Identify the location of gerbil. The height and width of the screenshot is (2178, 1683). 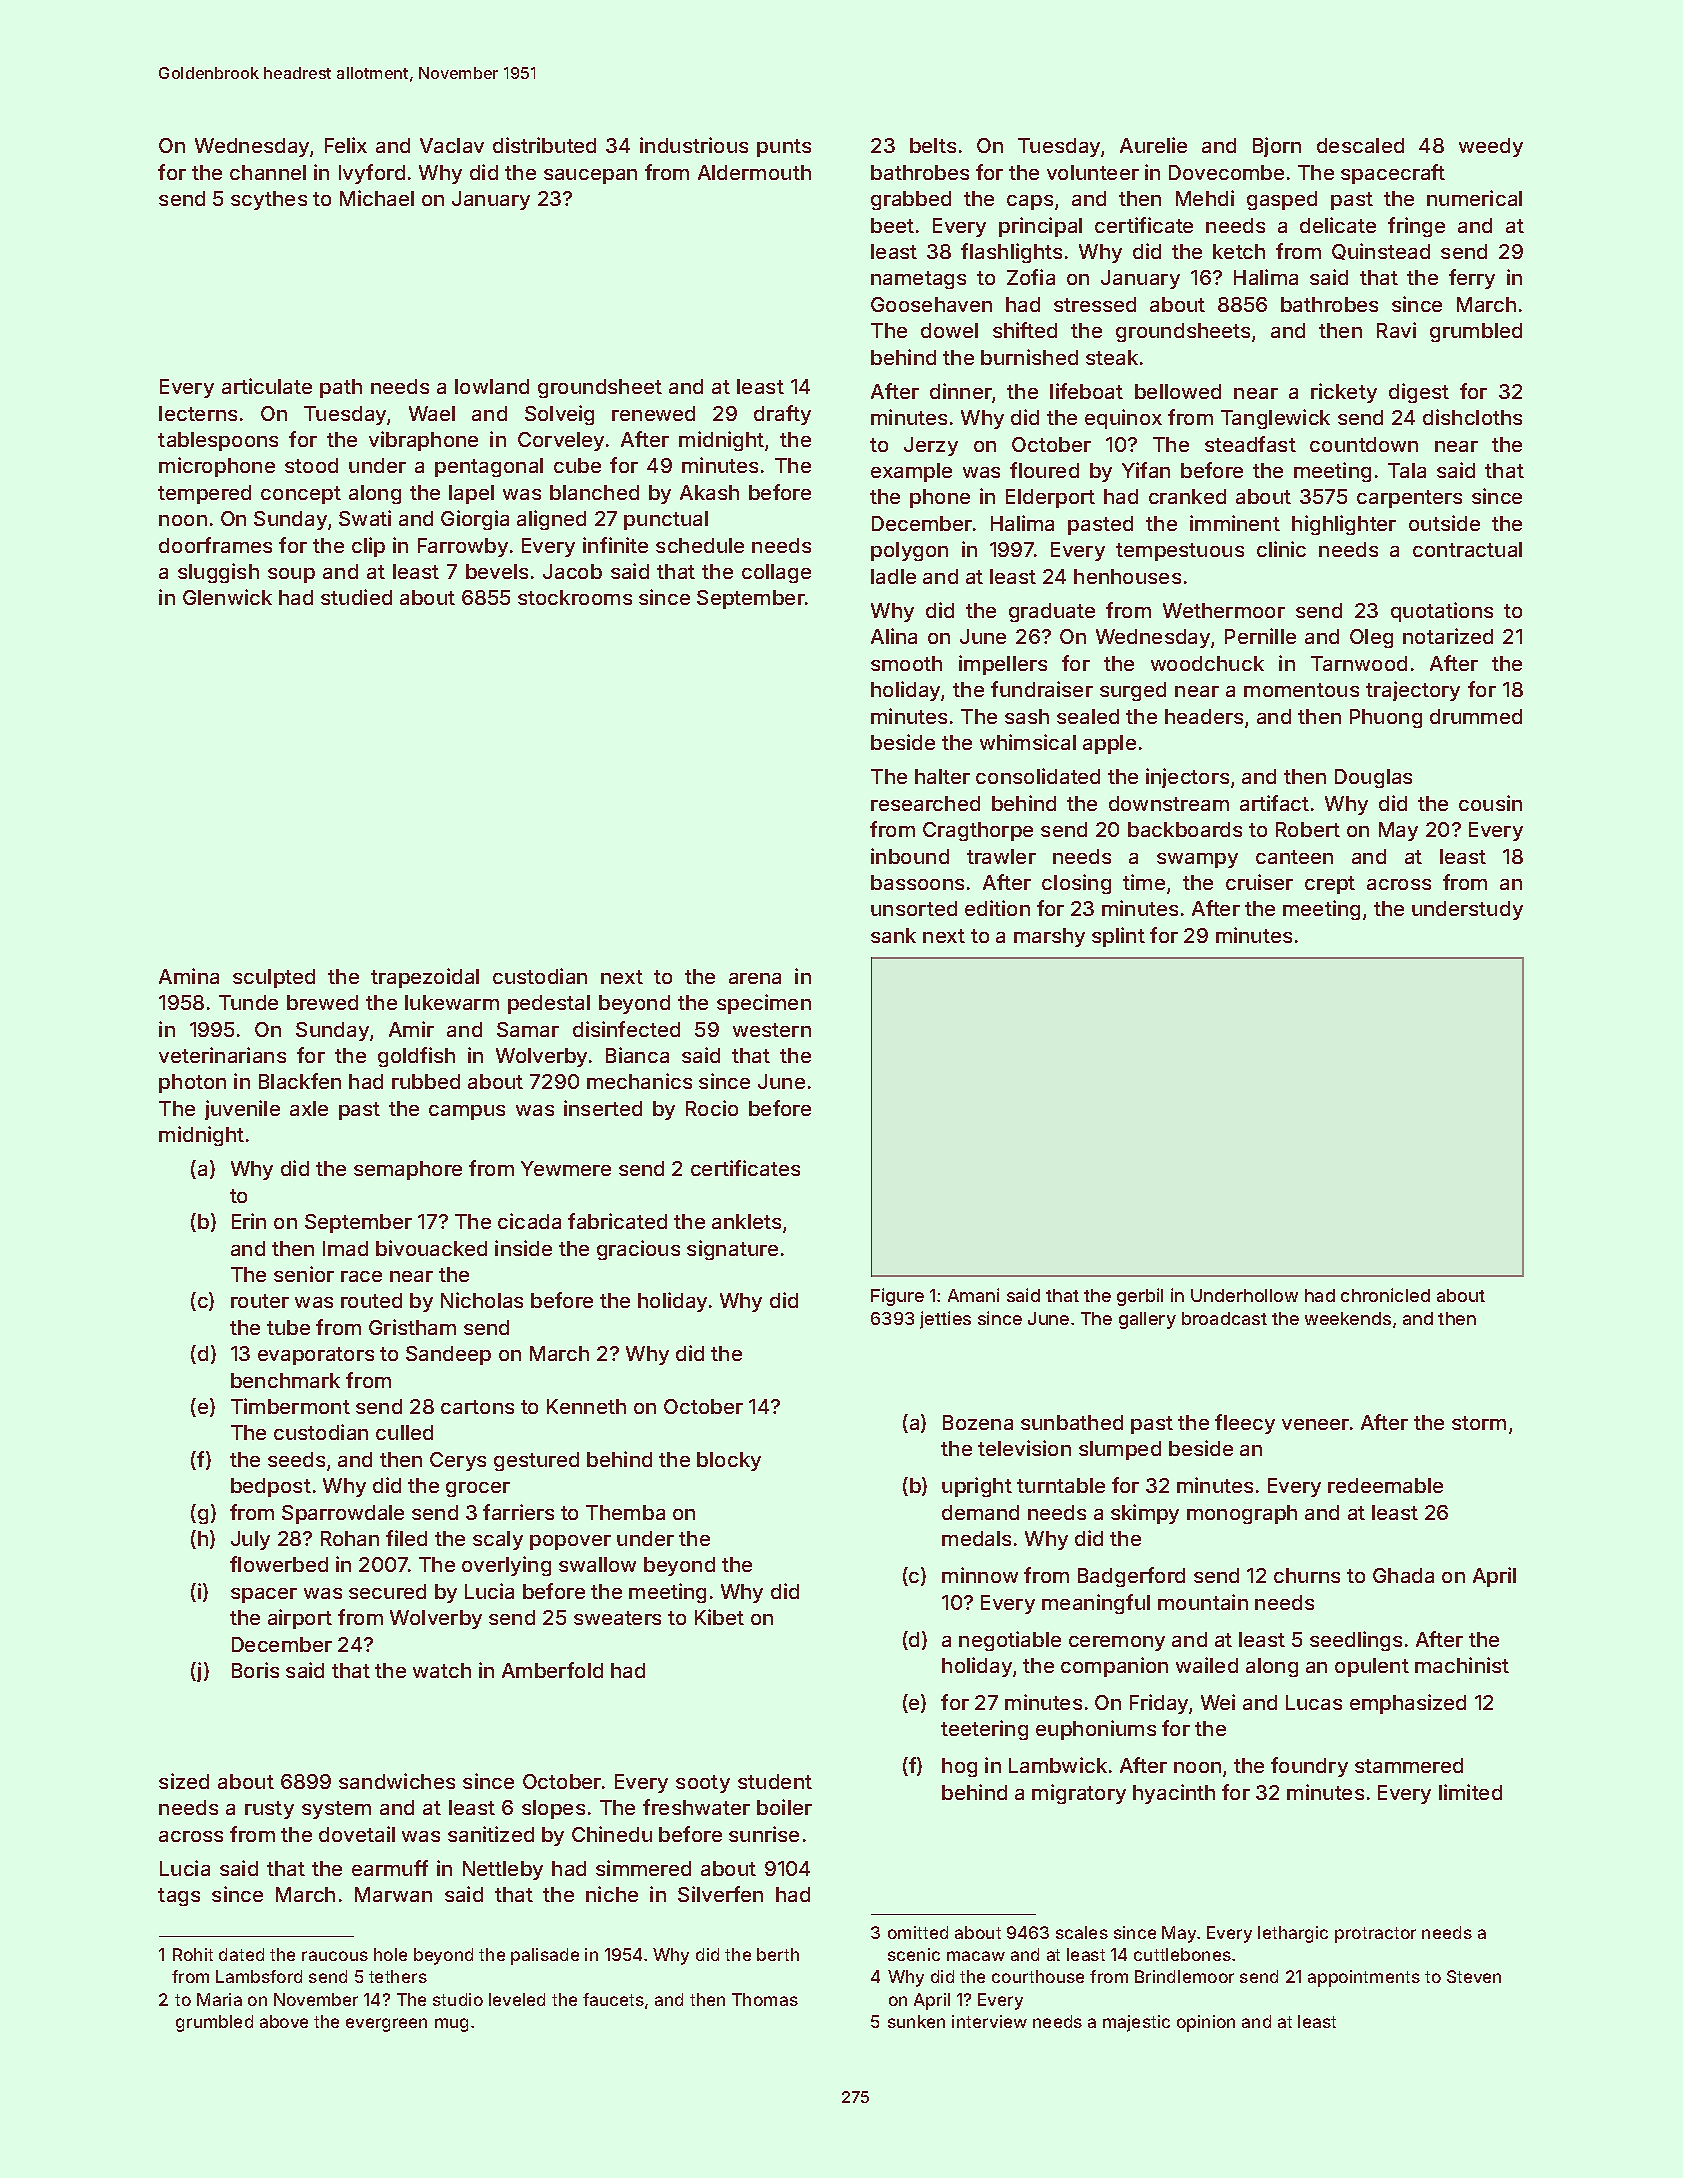
(1140, 1297).
